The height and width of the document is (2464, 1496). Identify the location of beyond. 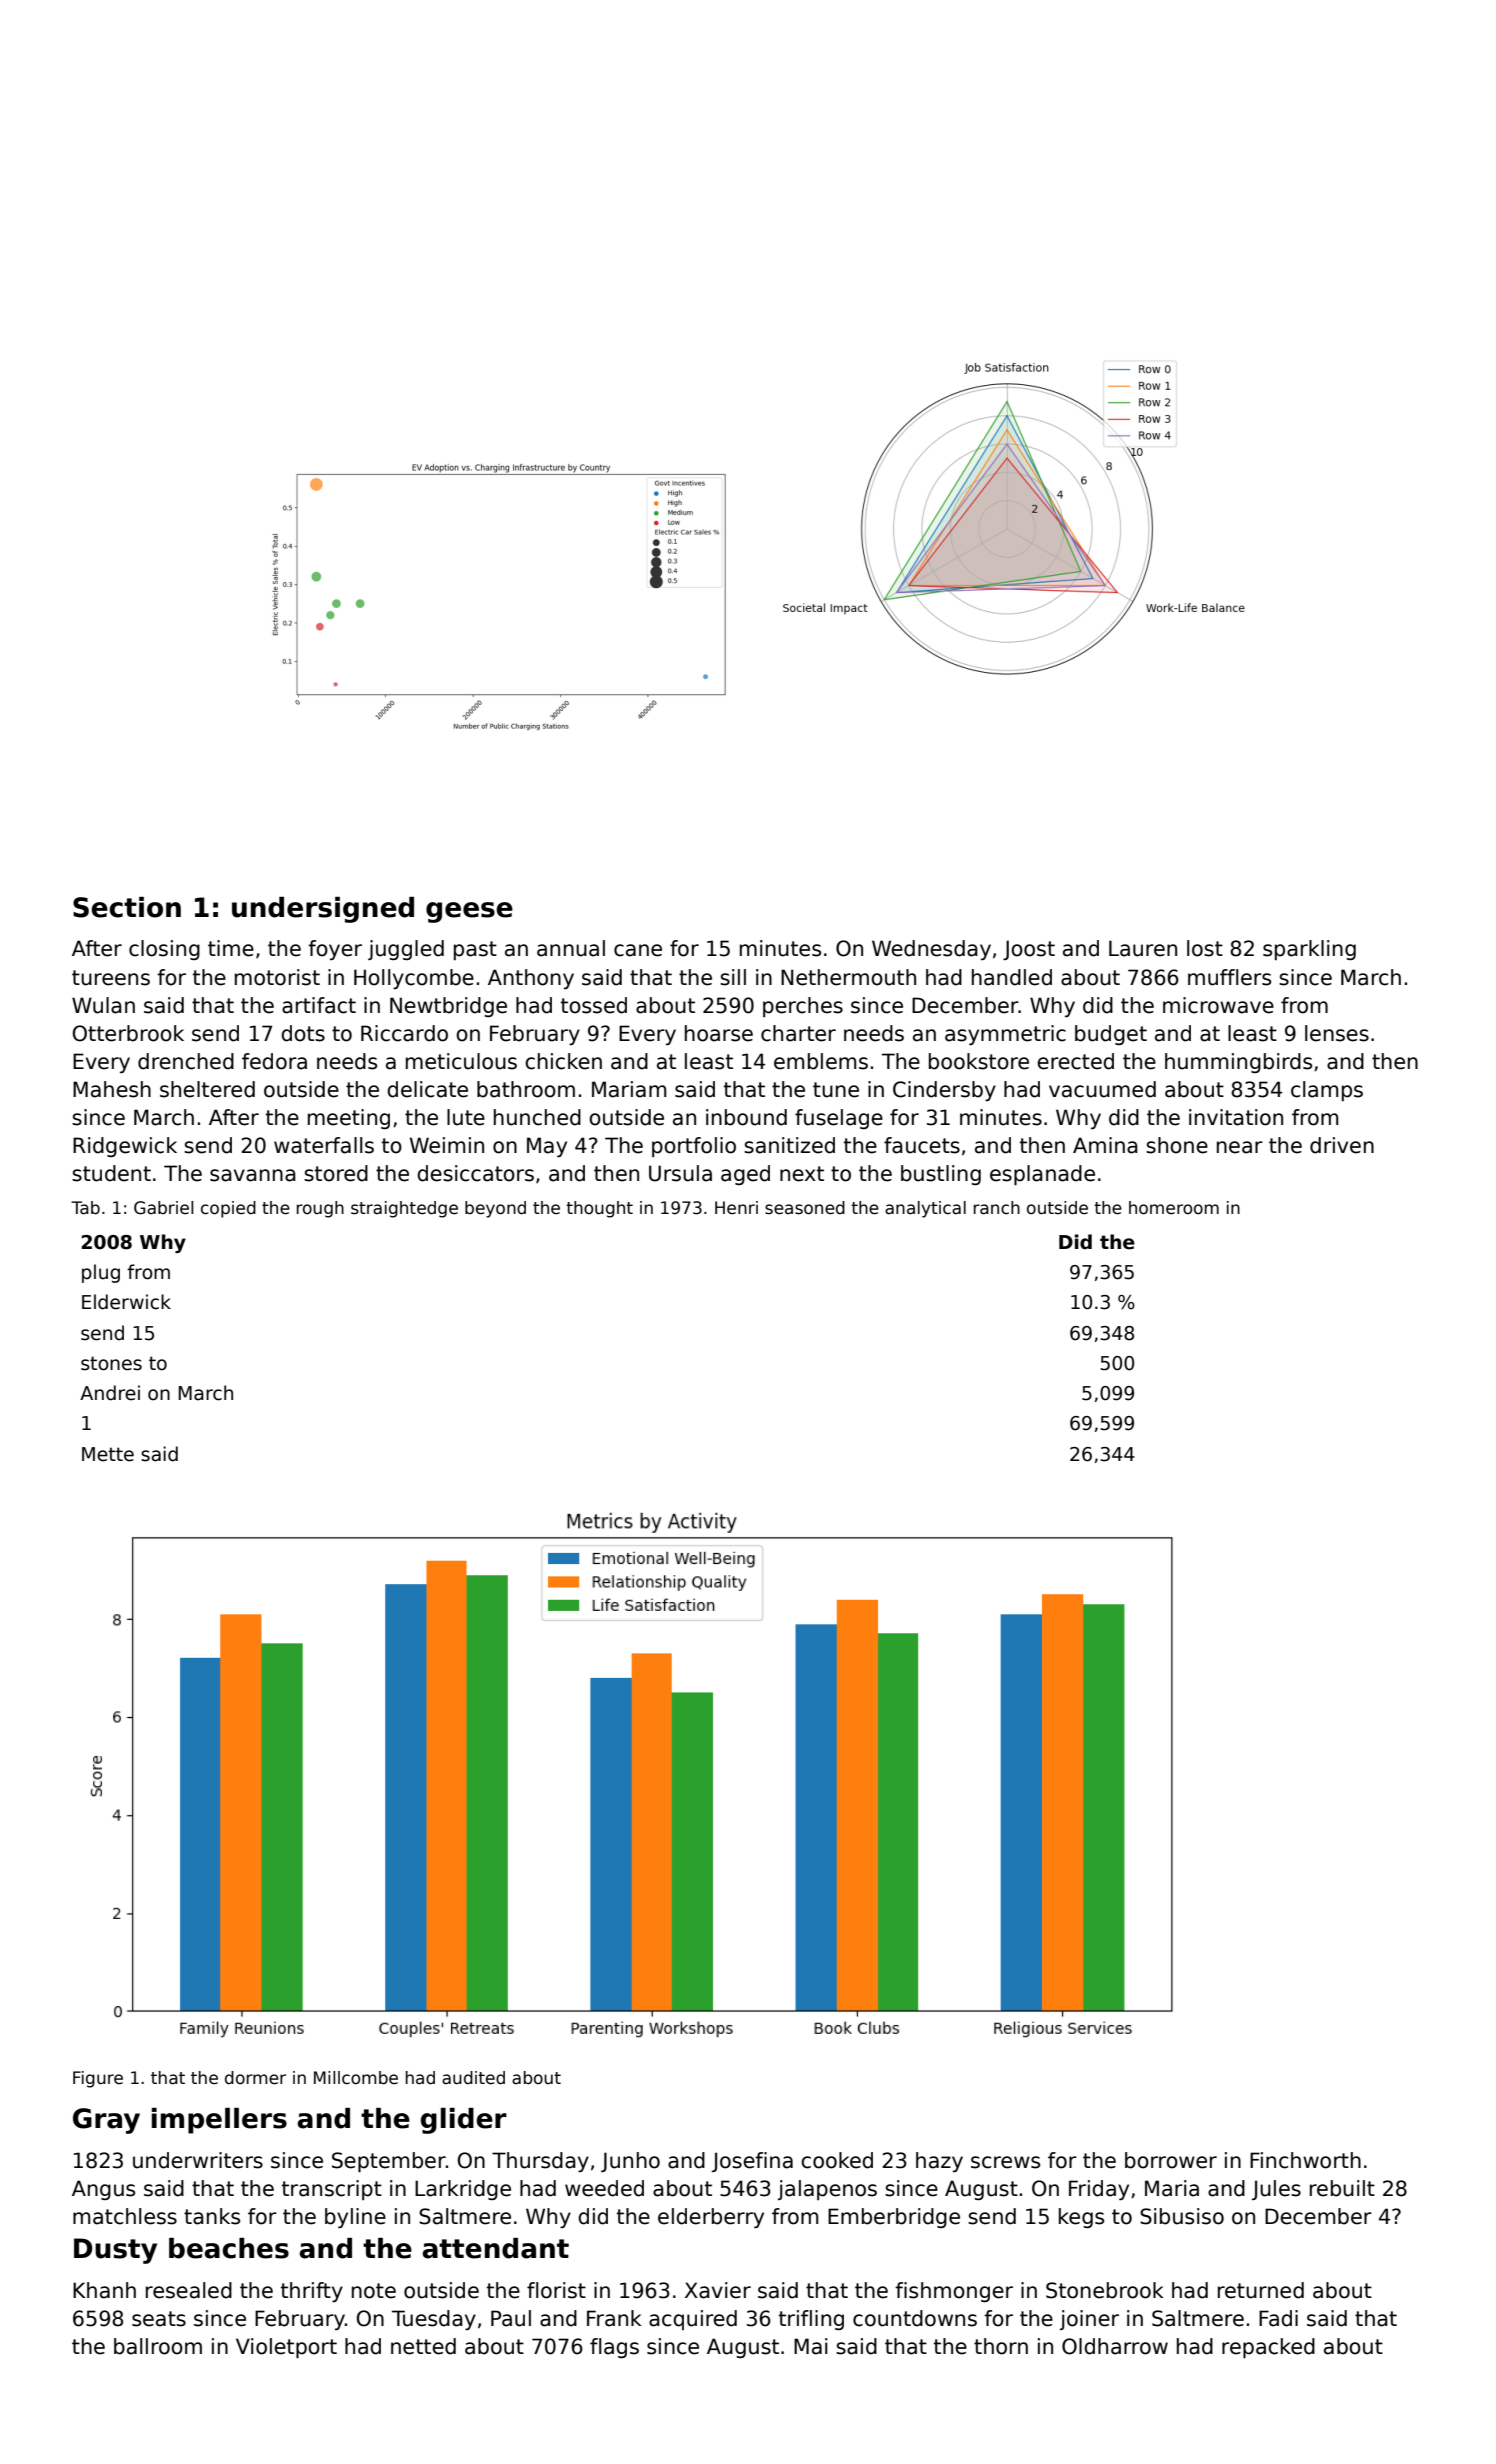
(495, 1209).
